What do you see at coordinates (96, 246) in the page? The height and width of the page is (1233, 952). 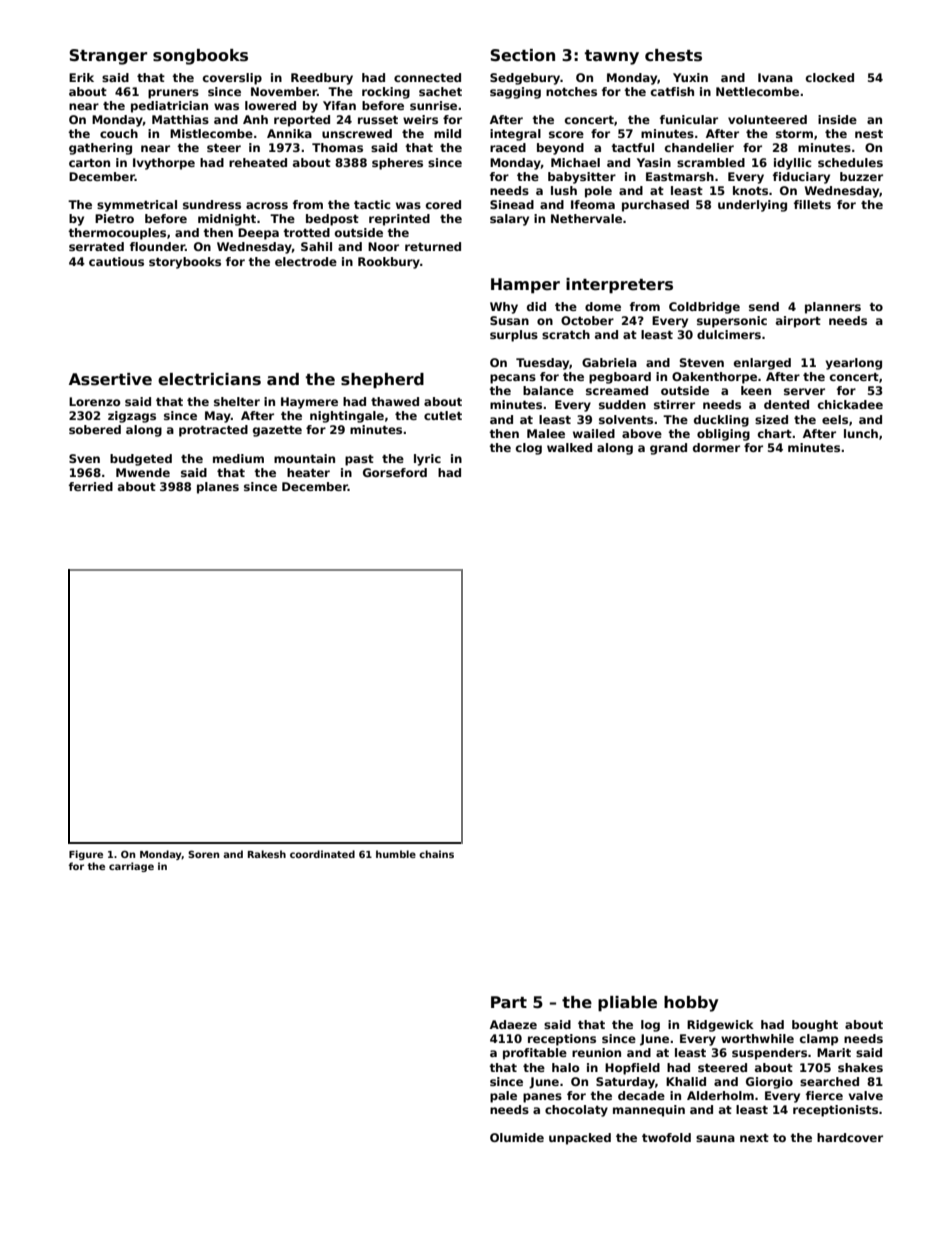 I see `serrated` at bounding box center [96, 246].
